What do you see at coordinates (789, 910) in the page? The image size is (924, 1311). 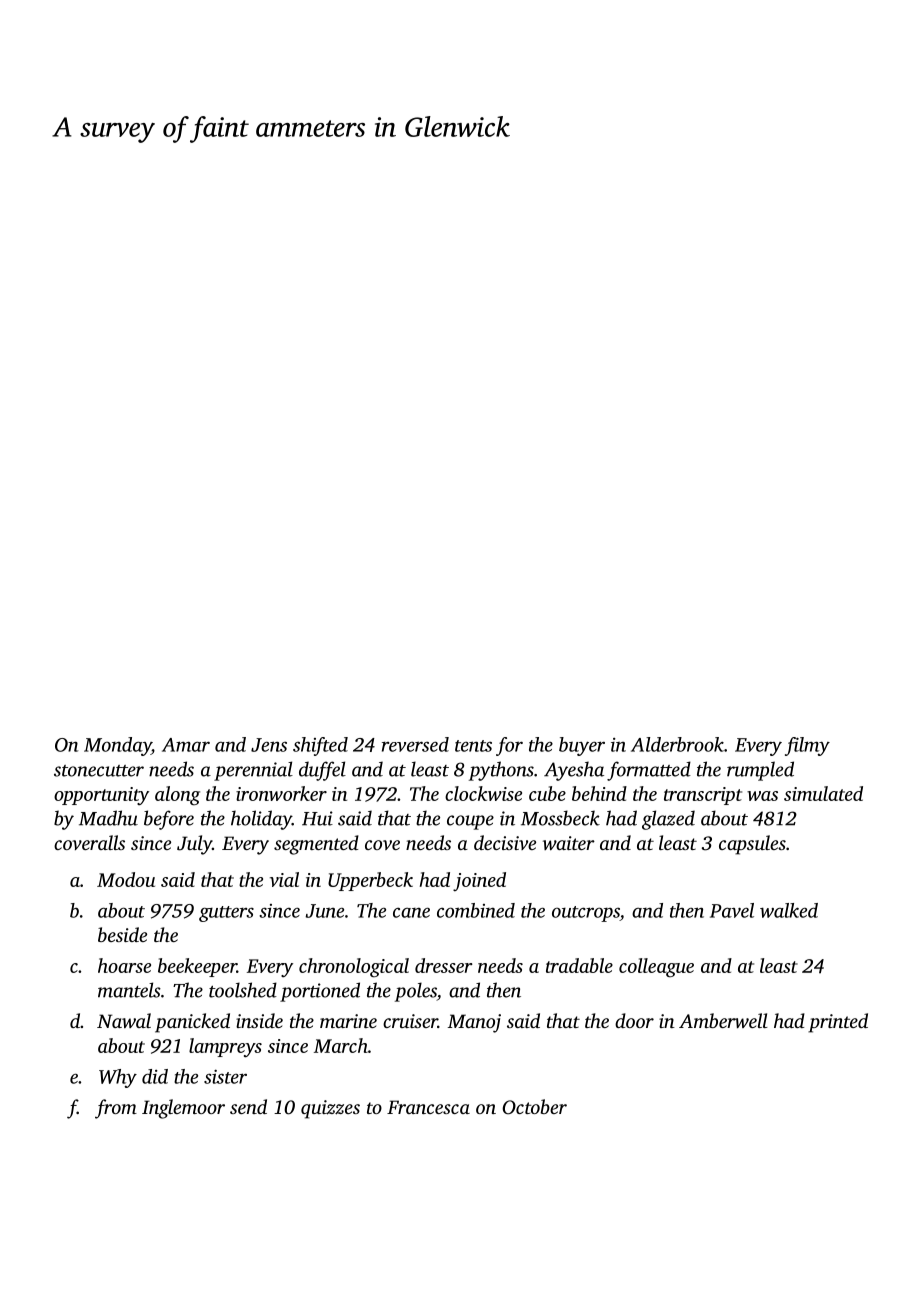 I see `walked` at bounding box center [789, 910].
